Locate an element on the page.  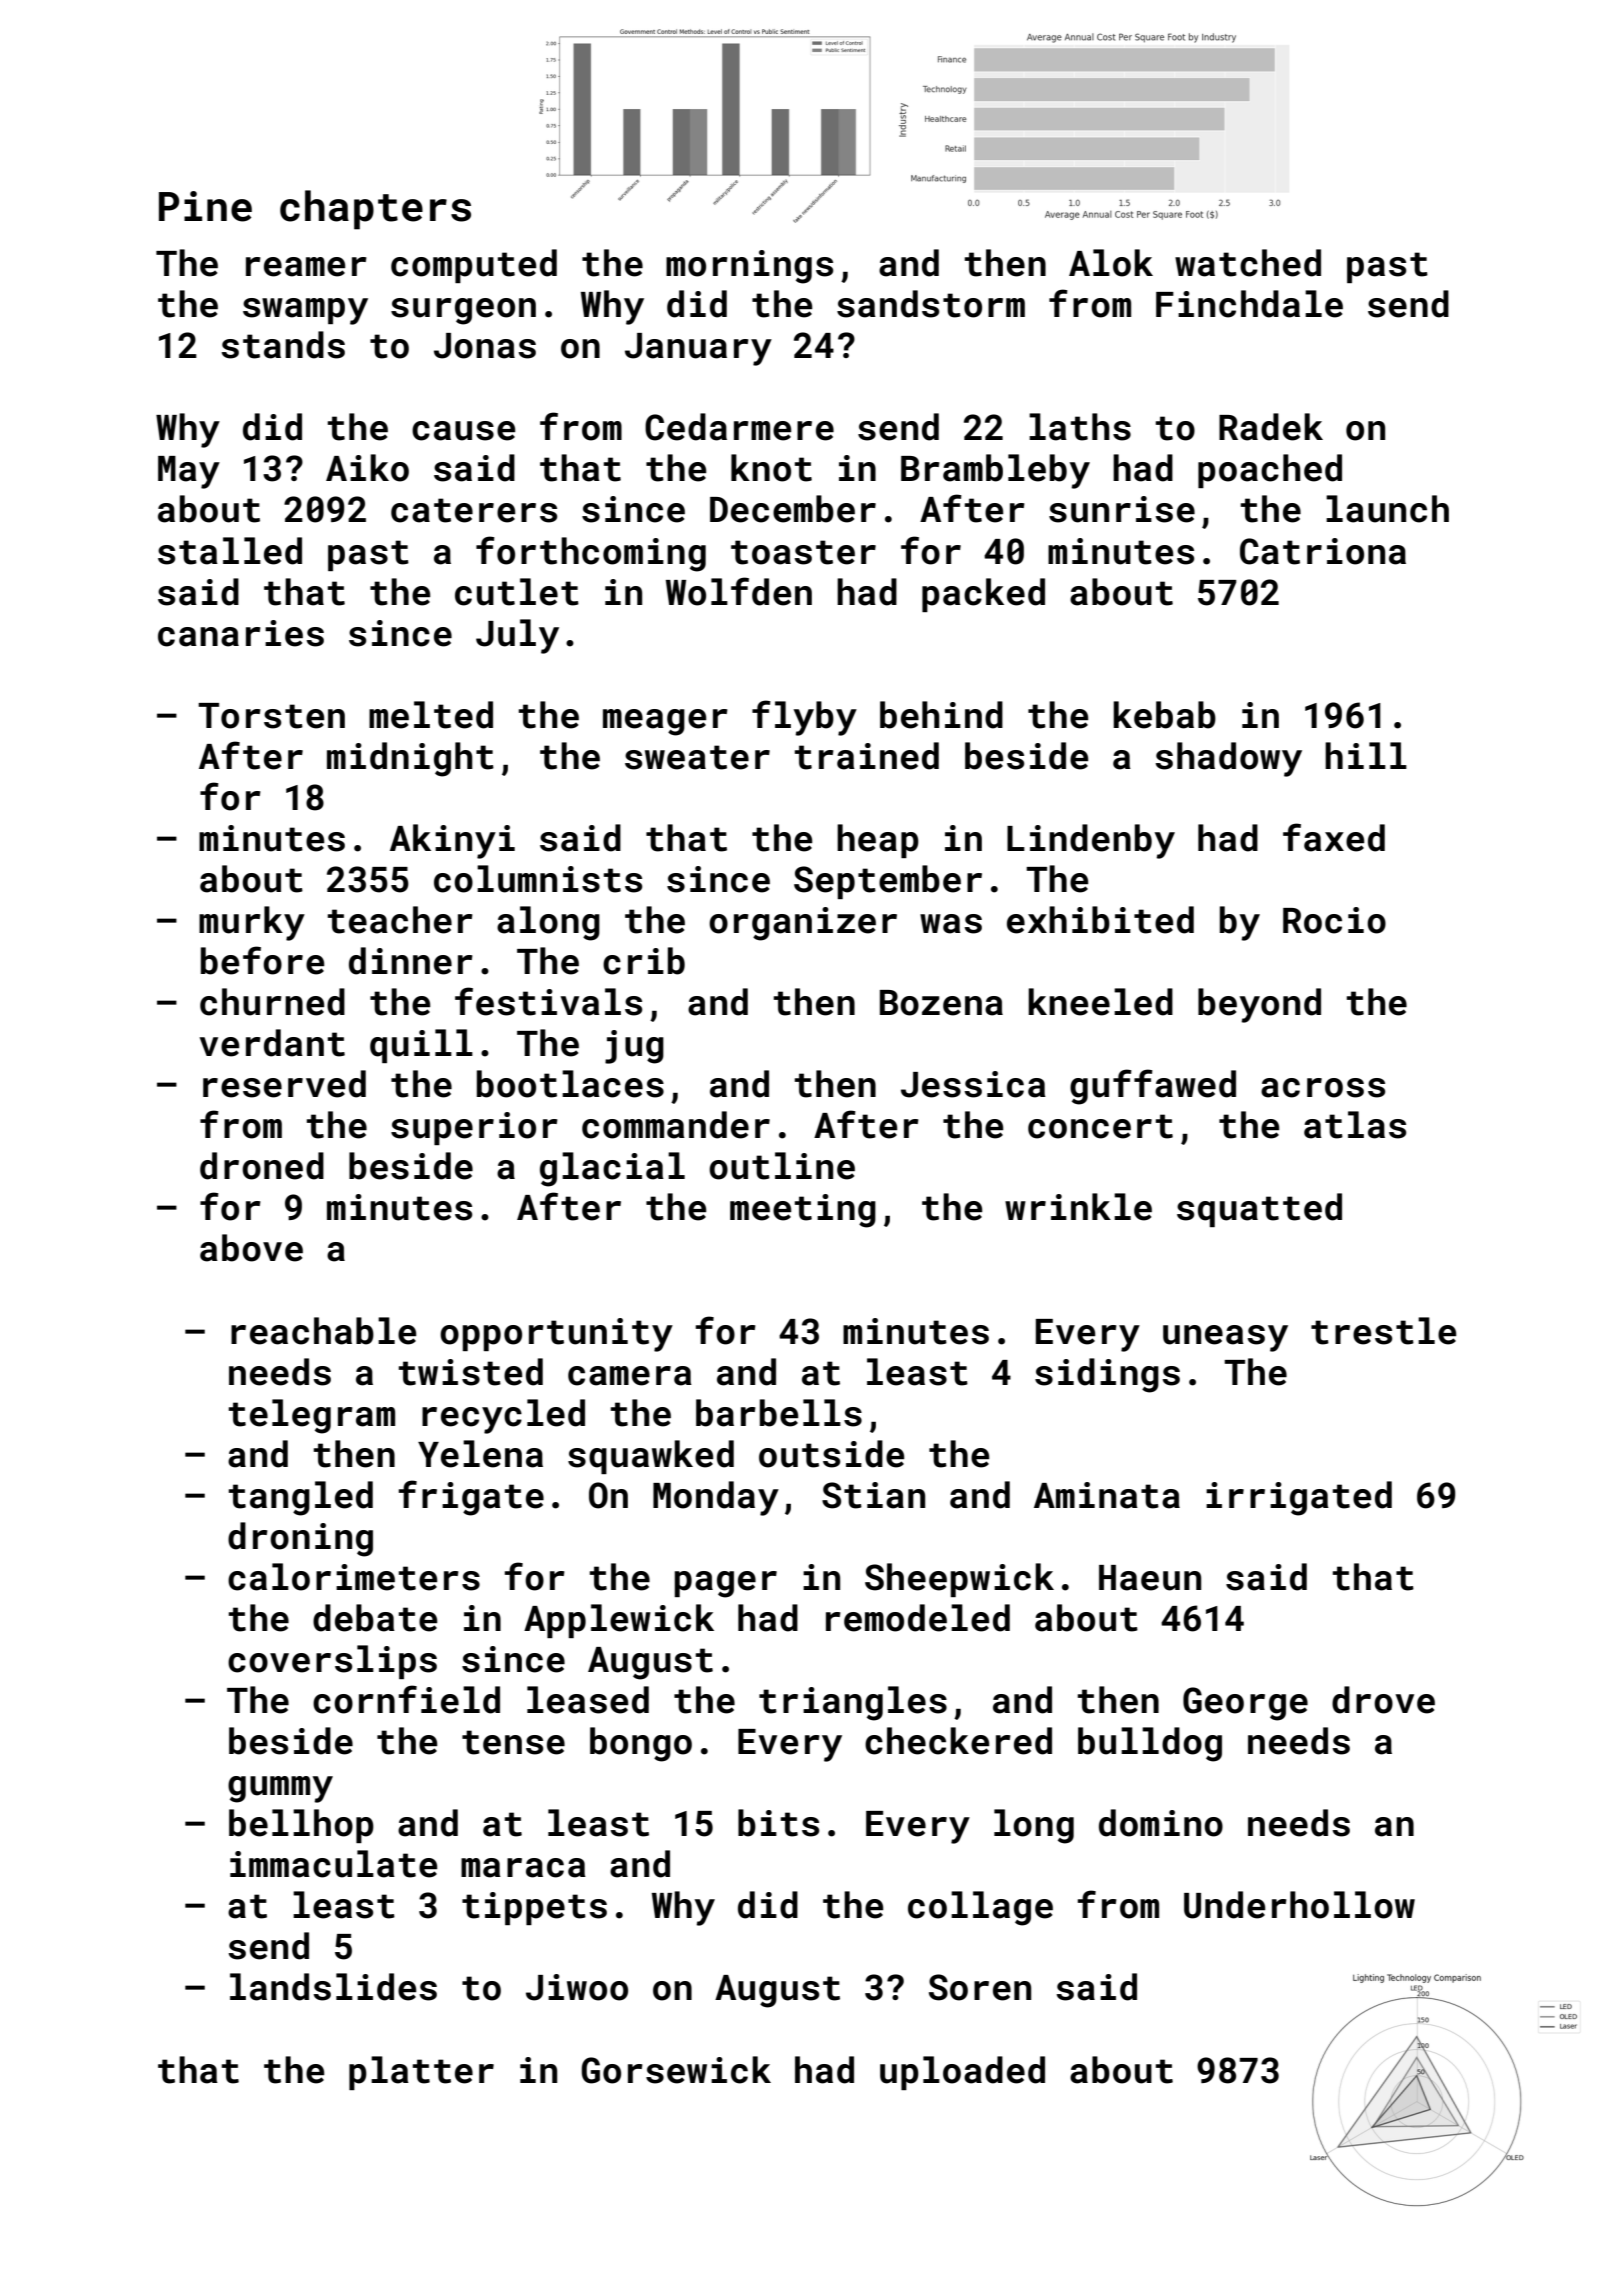
Soren is located at coordinates (980, 1987).
